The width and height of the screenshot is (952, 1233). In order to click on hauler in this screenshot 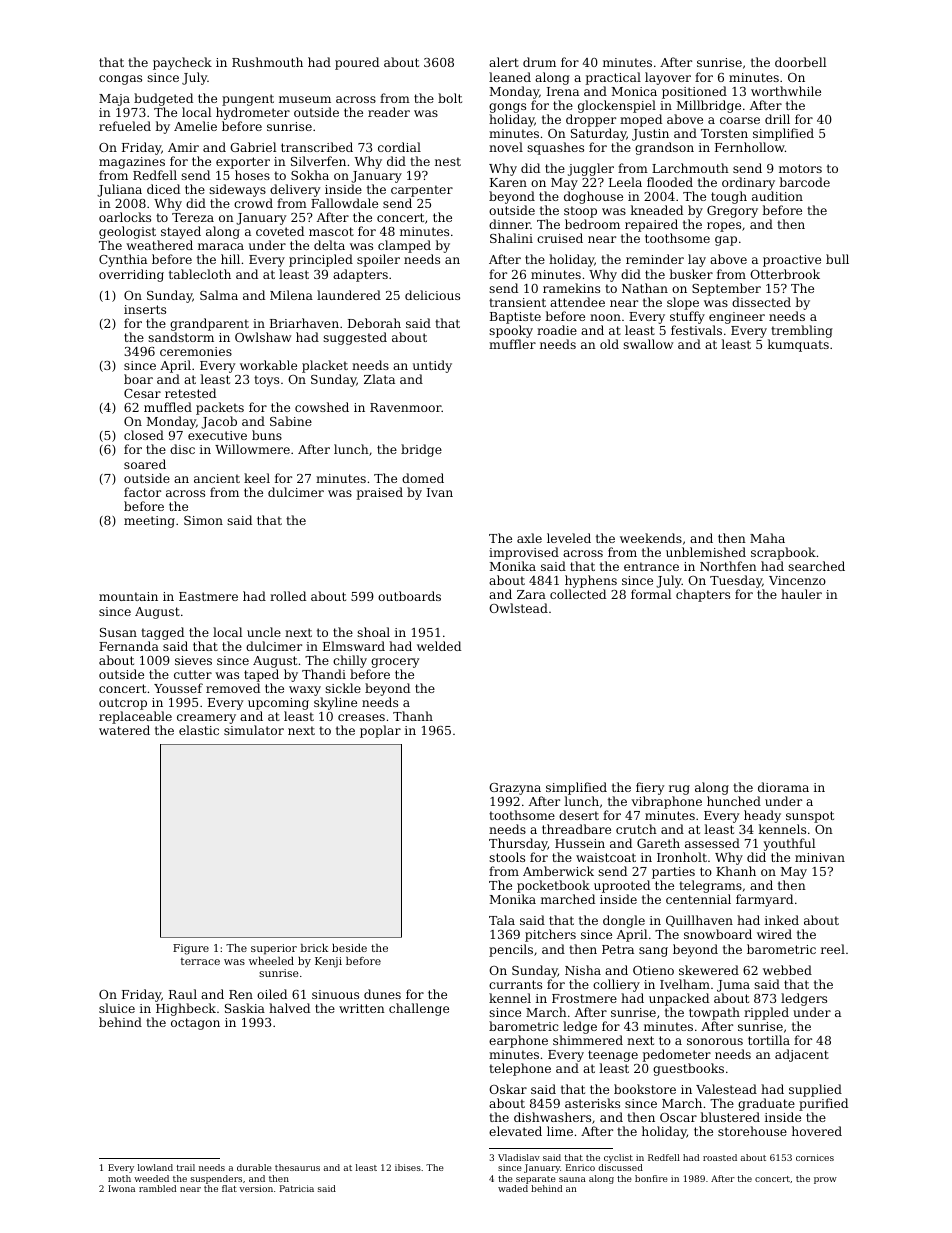, I will do `click(801, 594)`.
